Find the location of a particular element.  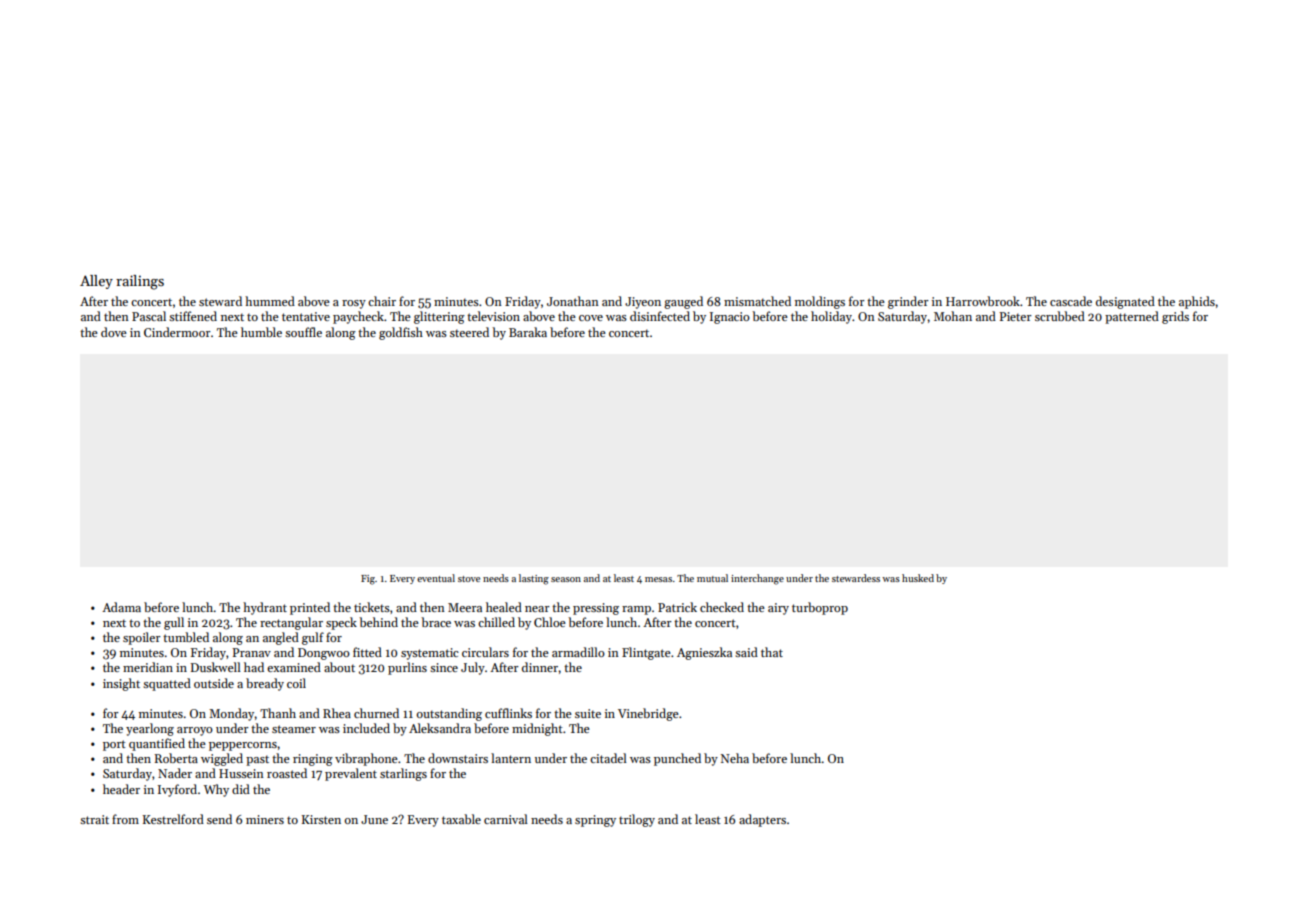

patterned is located at coordinates (1132, 317).
